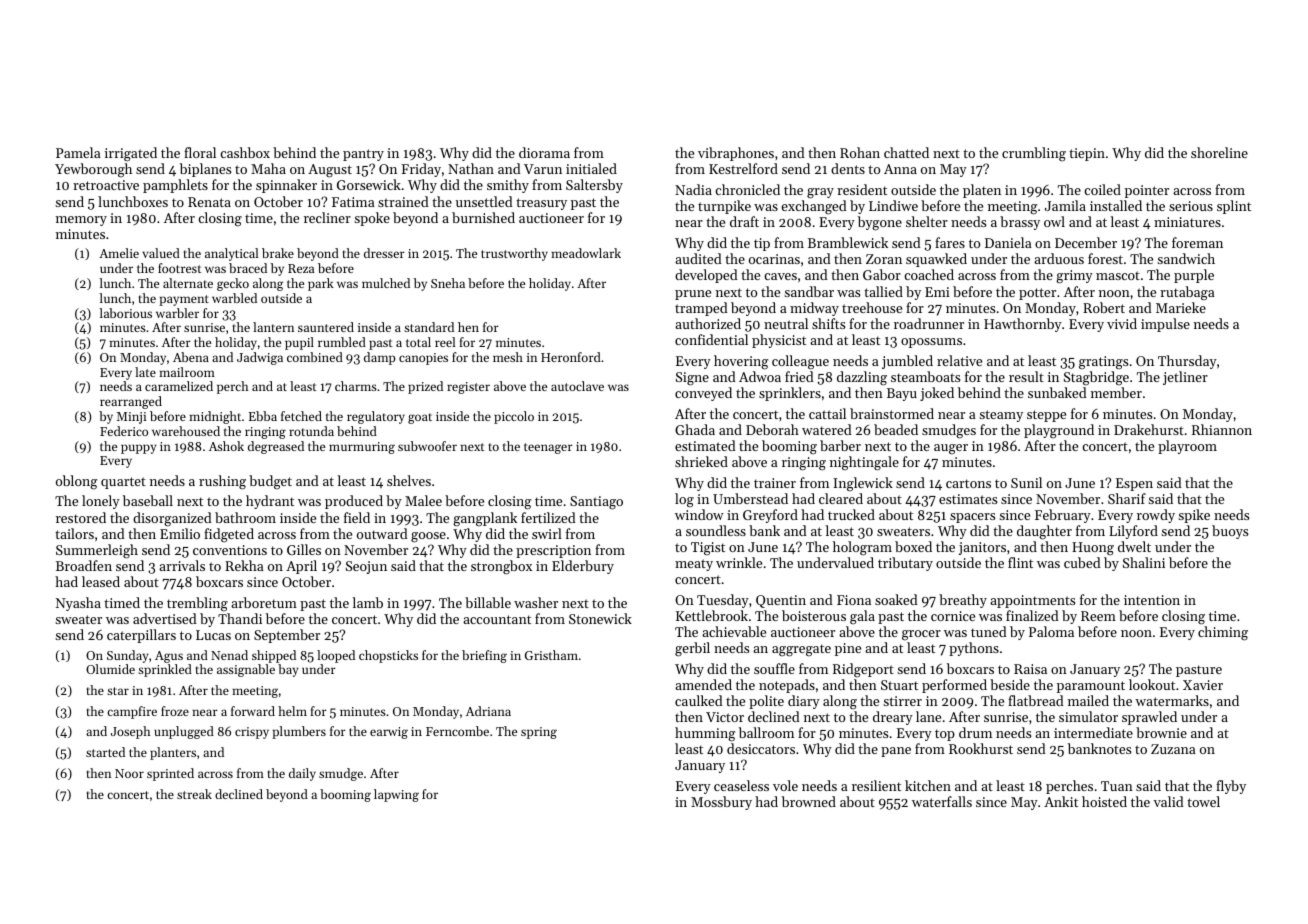  I want to click on Sunday, so click(128, 656).
